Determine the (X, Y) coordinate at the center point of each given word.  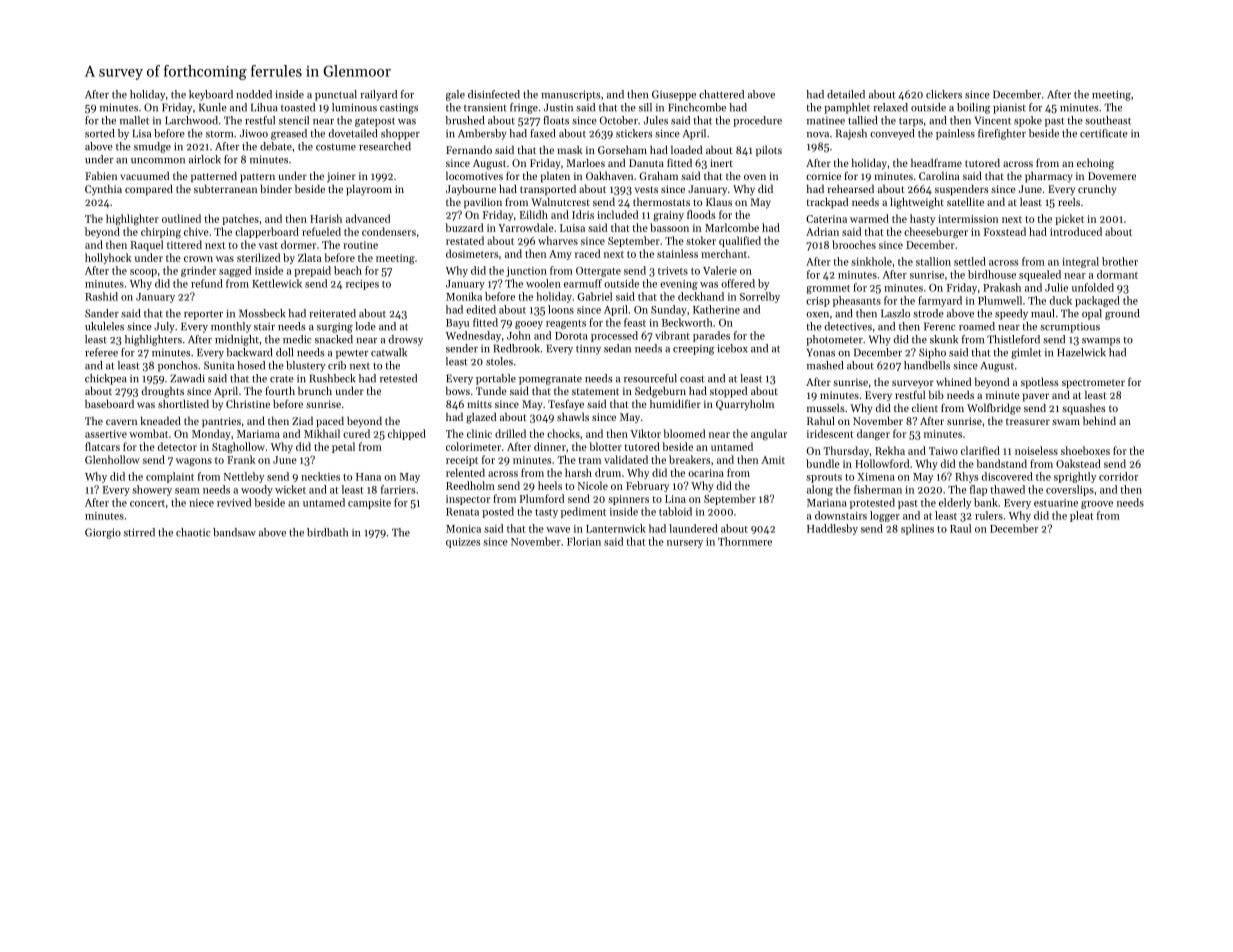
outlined (181, 218)
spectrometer (1093, 384)
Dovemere (1112, 176)
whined (953, 381)
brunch (315, 390)
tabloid (675, 511)
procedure (757, 121)
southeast (1108, 120)
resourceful (650, 378)
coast (692, 379)
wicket (290, 489)
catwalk (389, 352)
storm (219, 134)
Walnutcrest (560, 201)
